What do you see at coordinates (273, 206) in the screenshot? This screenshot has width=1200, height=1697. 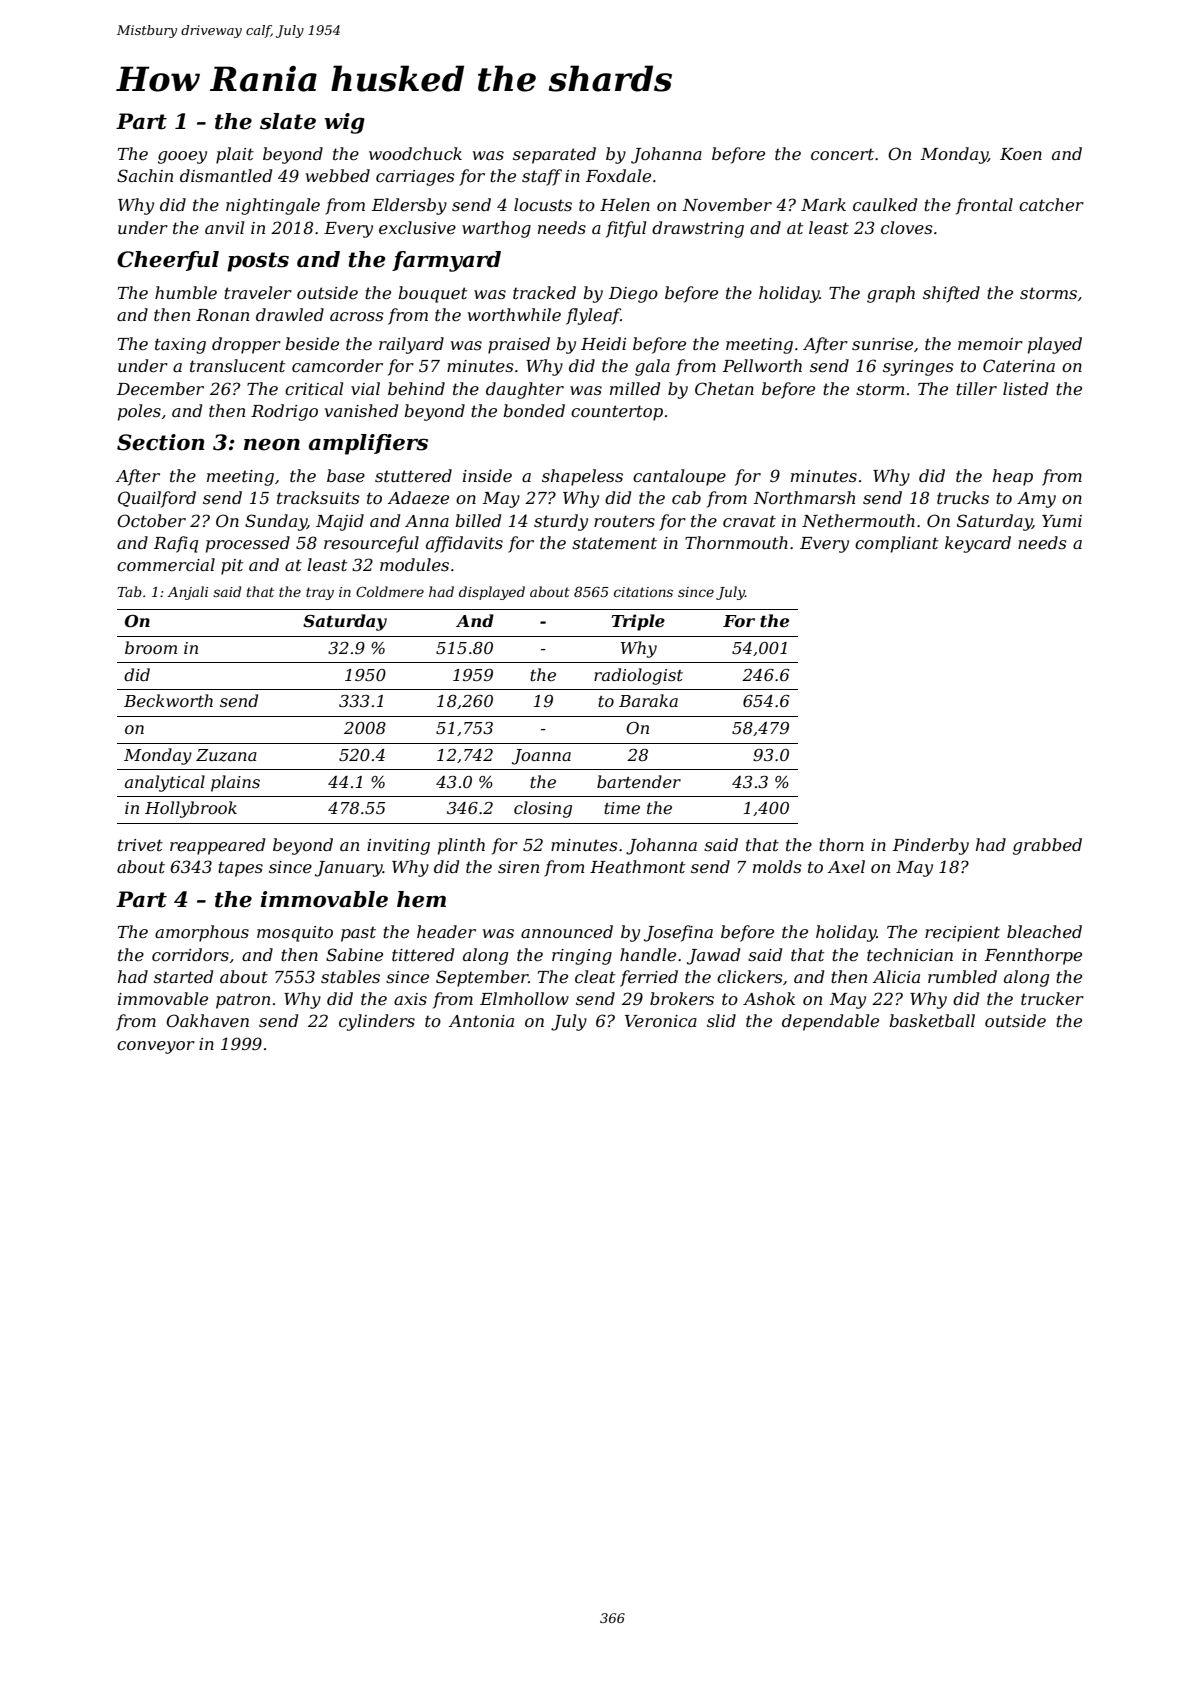 I see `nightingale` at bounding box center [273, 206].
